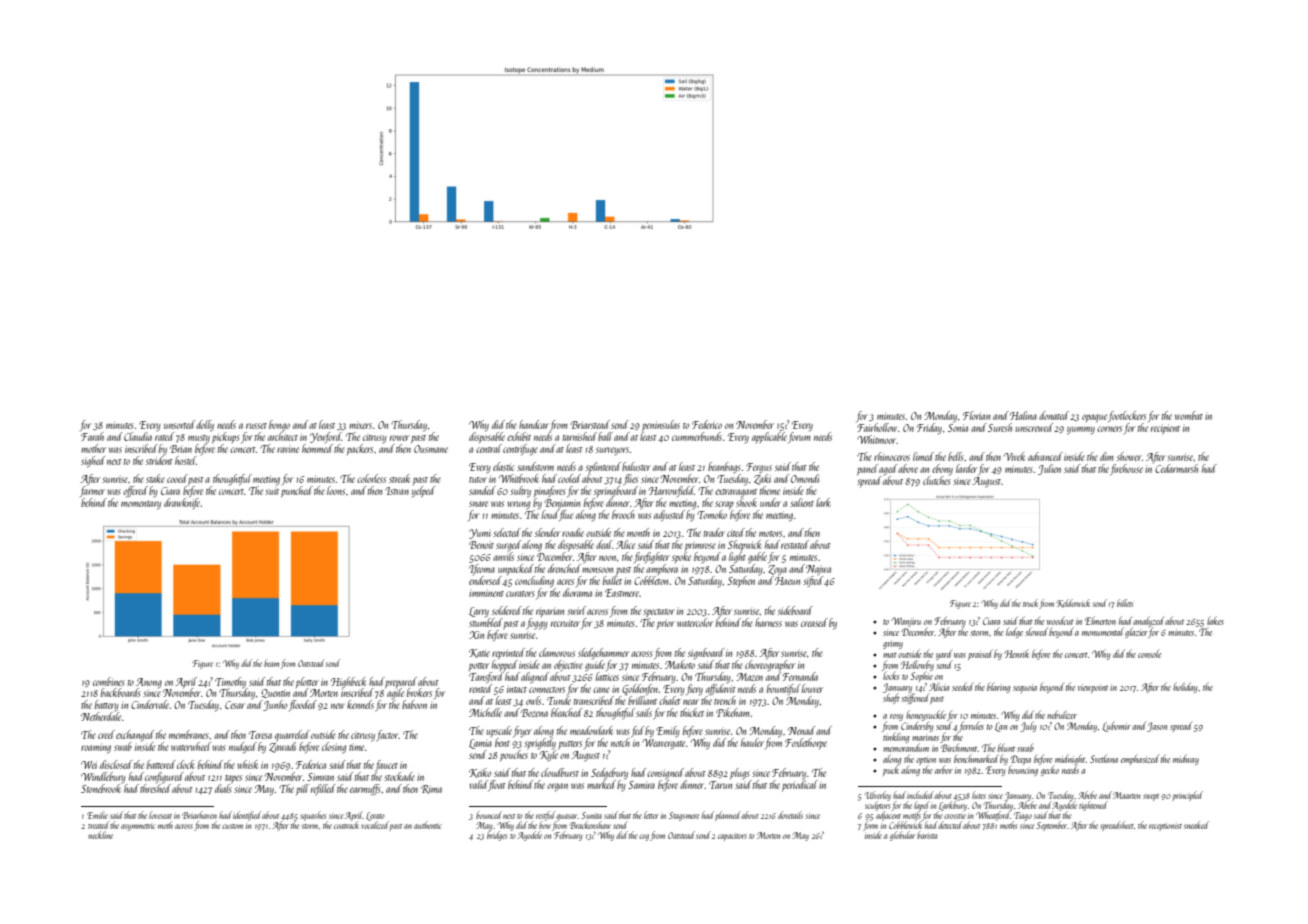 This screenshot has height=924, width=1308. What do you see at coordinates (100, 835) in the screenshot?
I see `neckline` at bounding box center [100, 835].
